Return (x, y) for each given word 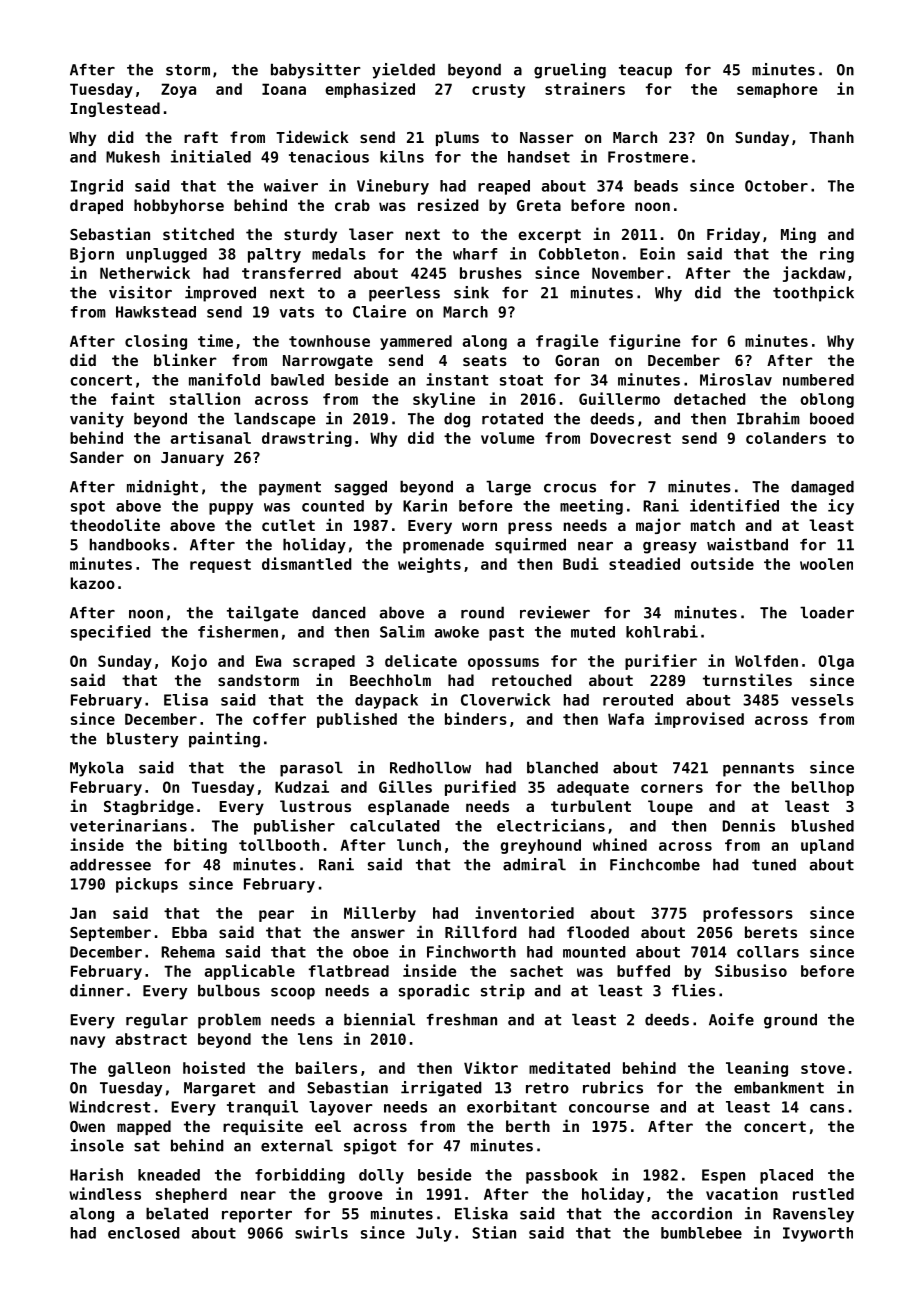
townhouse (329, 341)
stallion (205, 398)
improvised (699, 720)
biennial (379, 1019)
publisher (294, 827)
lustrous (315, 806)
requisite (263, 1127)
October (776, 186)
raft (201, 137)
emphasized (370, 90)
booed (832, 418)
